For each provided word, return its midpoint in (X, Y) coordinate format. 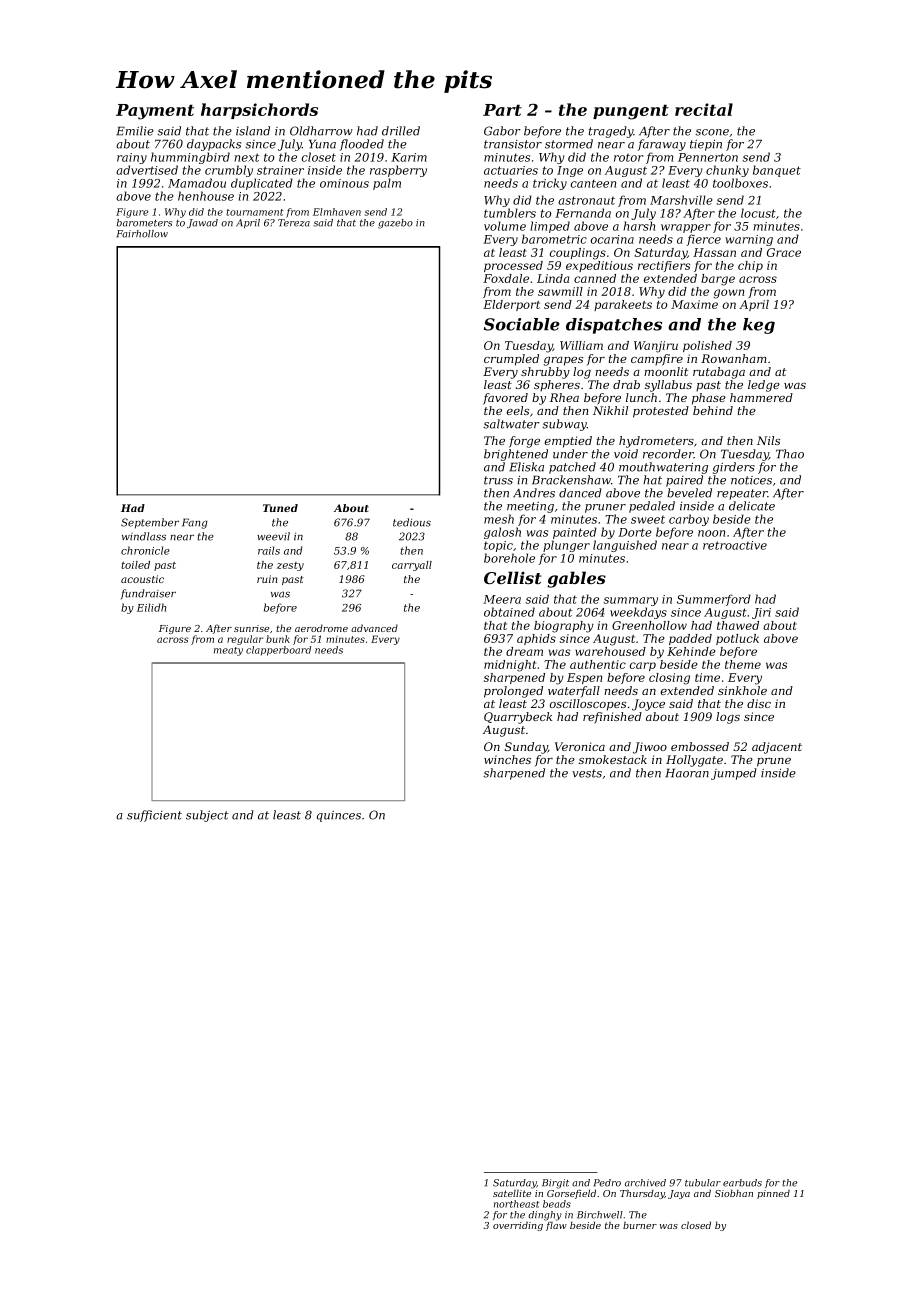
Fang (195, 523)
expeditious (599, 266)
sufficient (154, 816)
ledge (764, 386)
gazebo (395, 224)
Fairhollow (142, 234)
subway (564, 425)
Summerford (714, 600)
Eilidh (152, 607)
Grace (784, 252)
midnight (510, 666)
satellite (512, 1193)
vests (587, 773)
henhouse (206, 196)
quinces (339, 816)
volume (505, 226)
